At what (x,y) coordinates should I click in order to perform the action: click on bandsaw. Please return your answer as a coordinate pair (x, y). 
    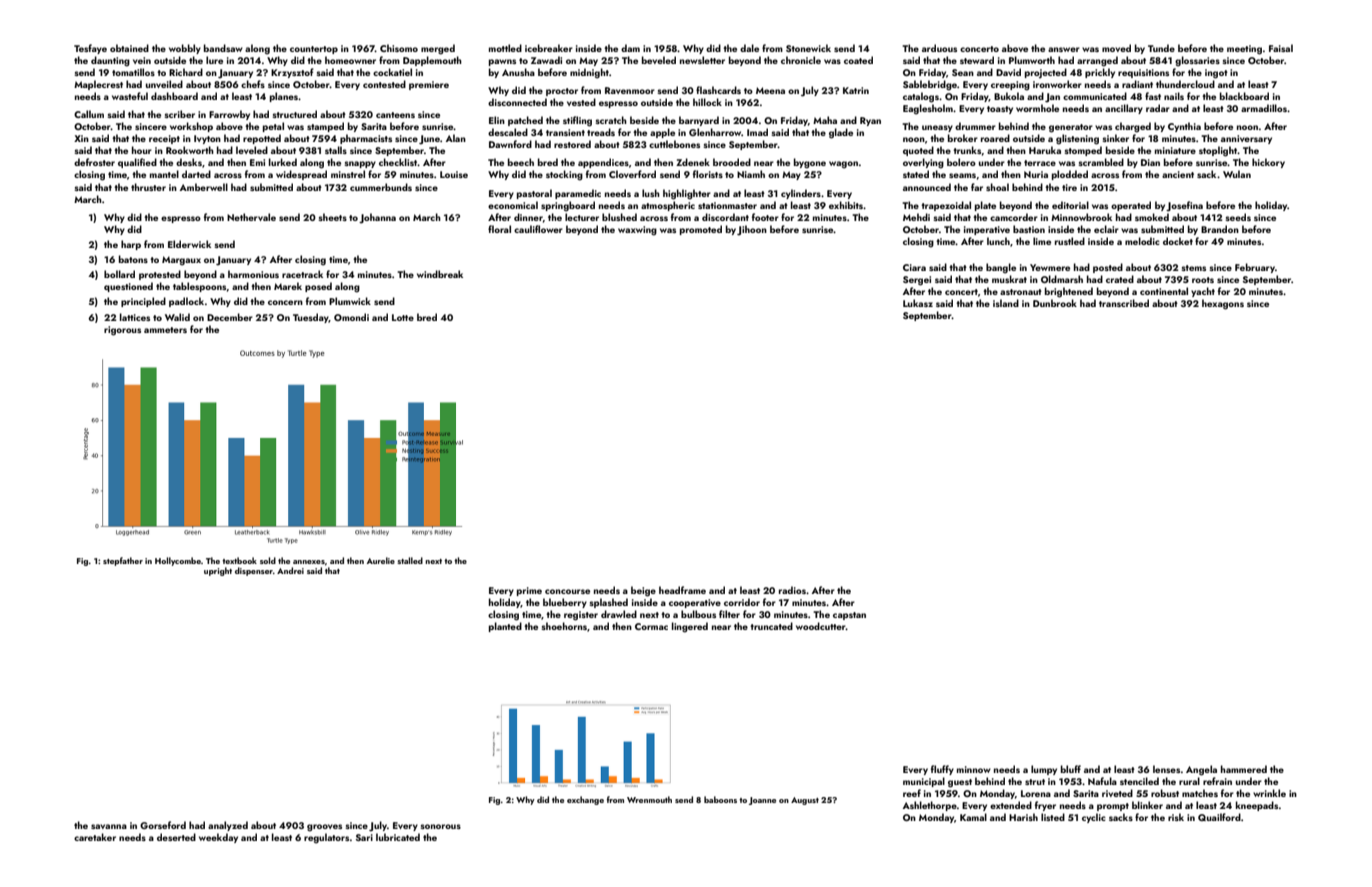
    Looking at the image, I should click on (223, 48).
